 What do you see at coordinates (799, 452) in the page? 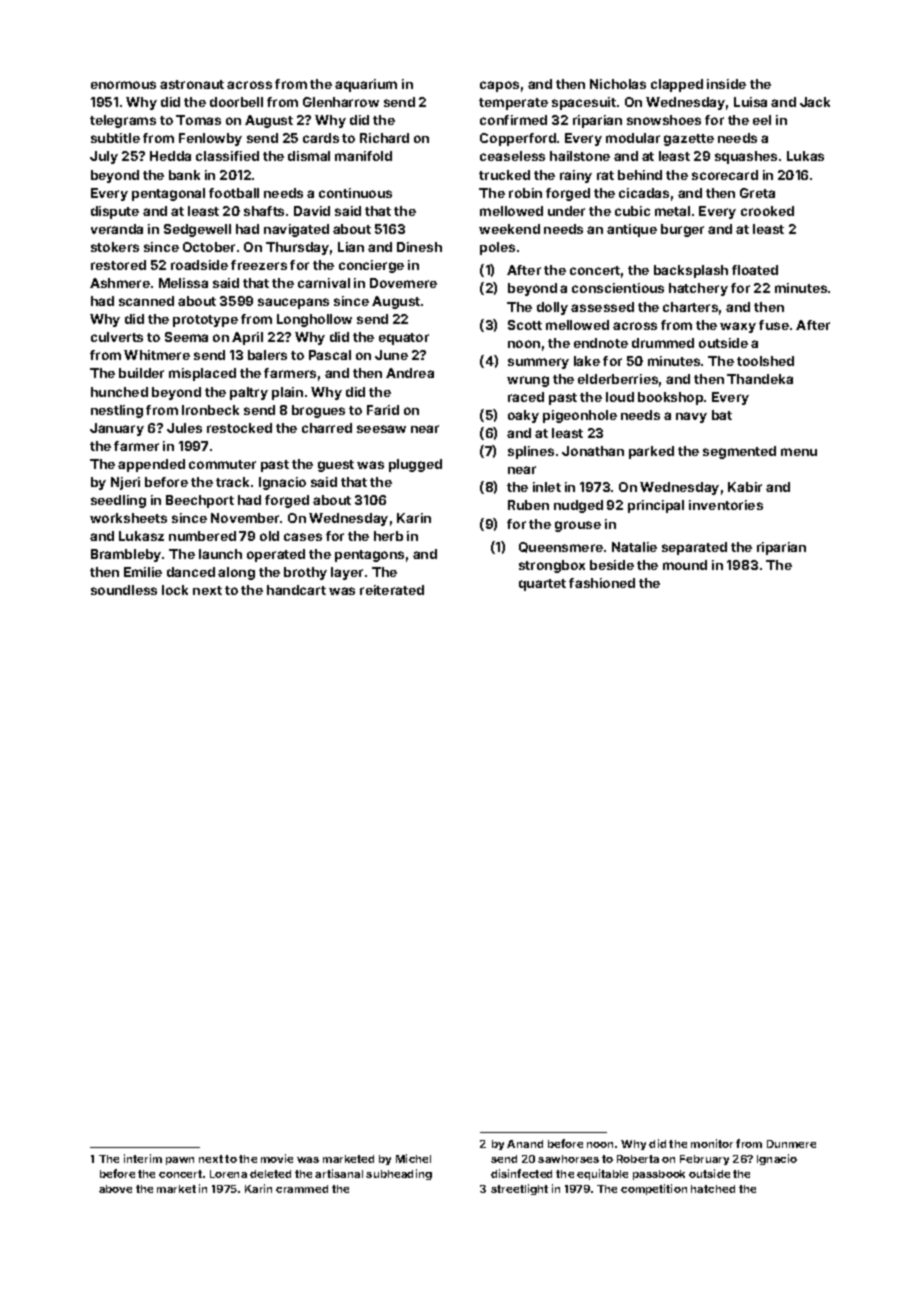
I see `menu` at bounding box center [799, 452].
